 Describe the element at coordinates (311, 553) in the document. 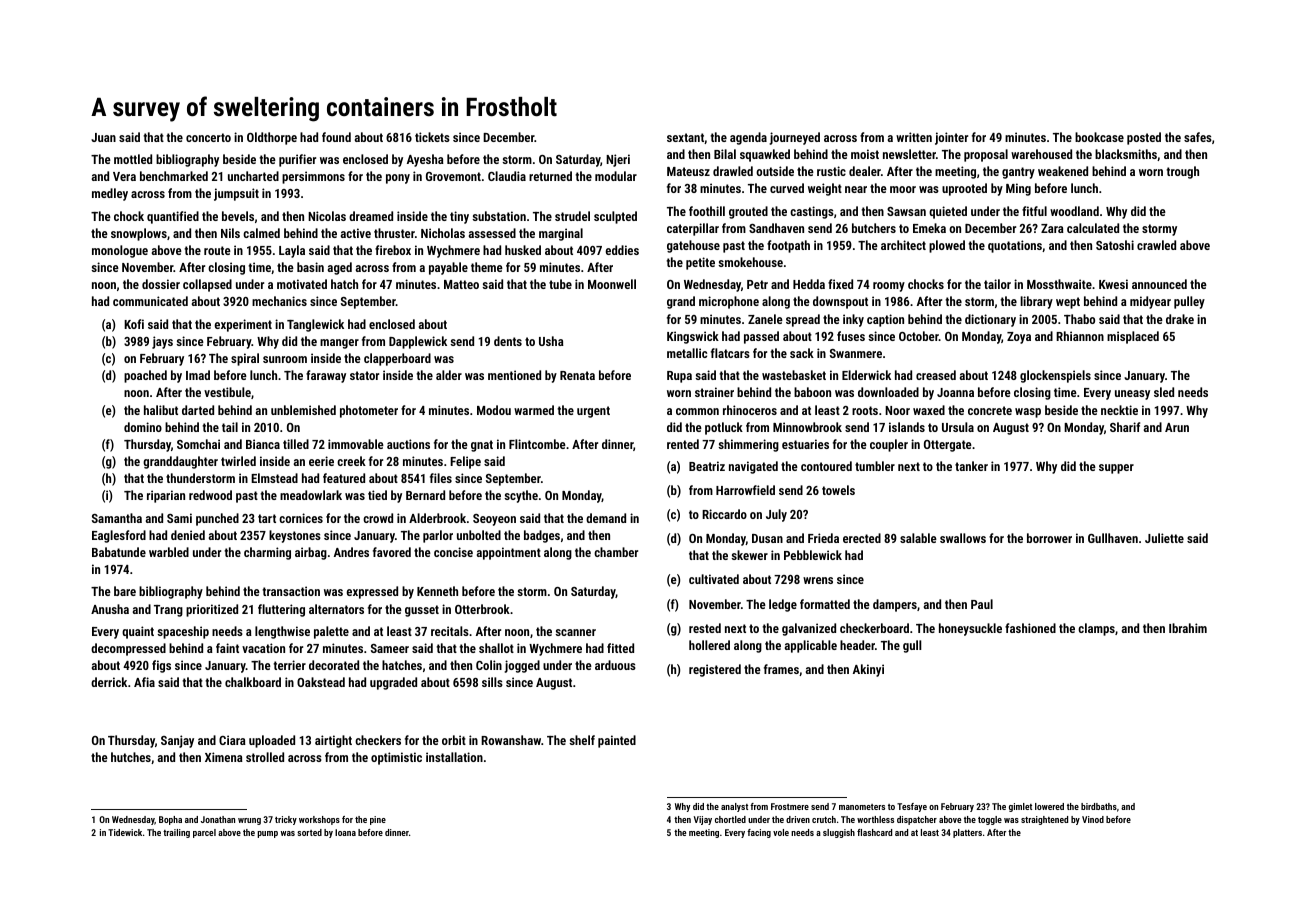

I see `airbag` at that location.
